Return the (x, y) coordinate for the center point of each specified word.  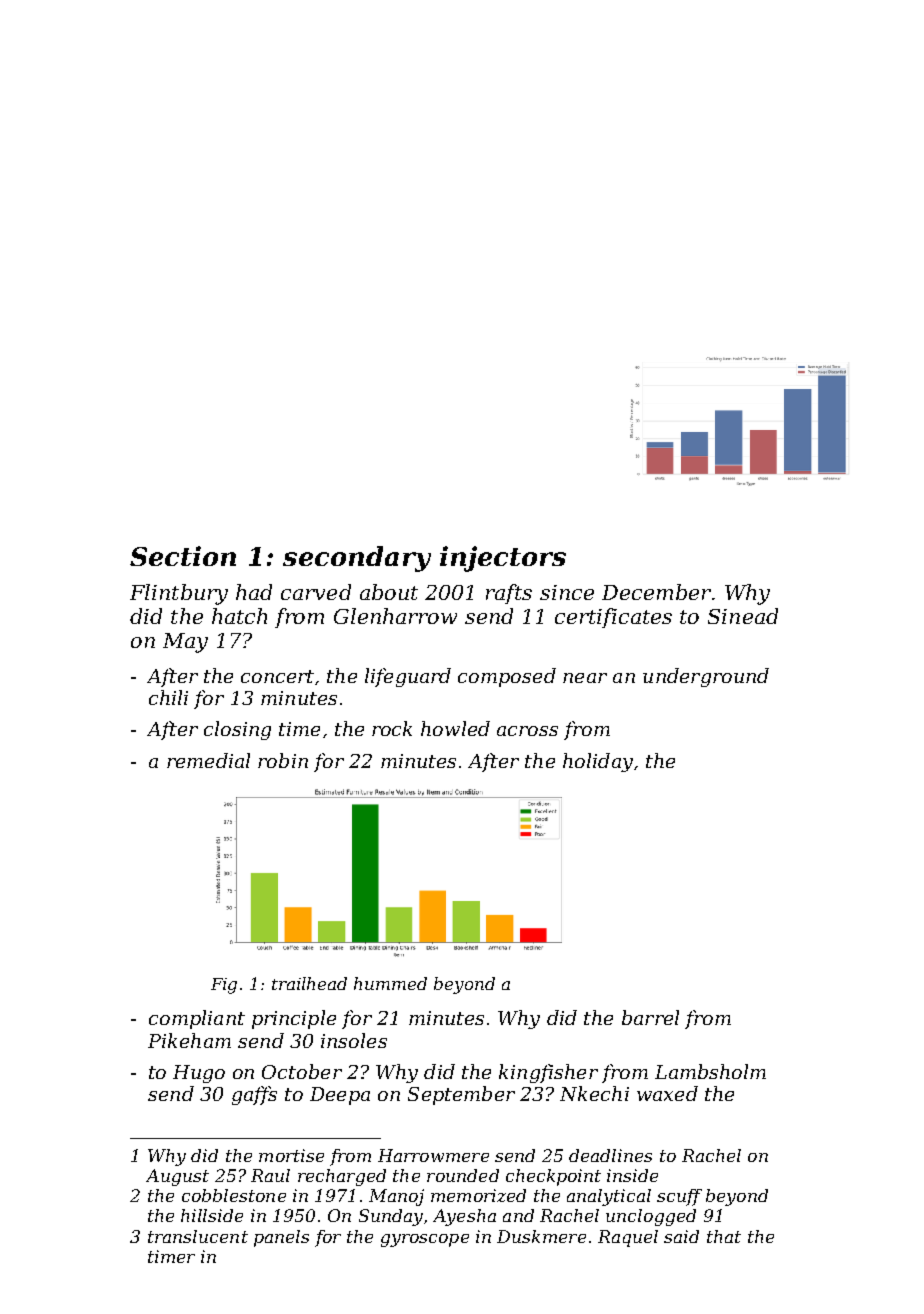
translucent (198, 1236)
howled (455, 728)
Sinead (743, 616)
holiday (598, 762)
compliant (197, 1019)
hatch (239, 616)
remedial (208, 760)
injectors (503, 559)
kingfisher (548, 1073)
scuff (679, 1197)
